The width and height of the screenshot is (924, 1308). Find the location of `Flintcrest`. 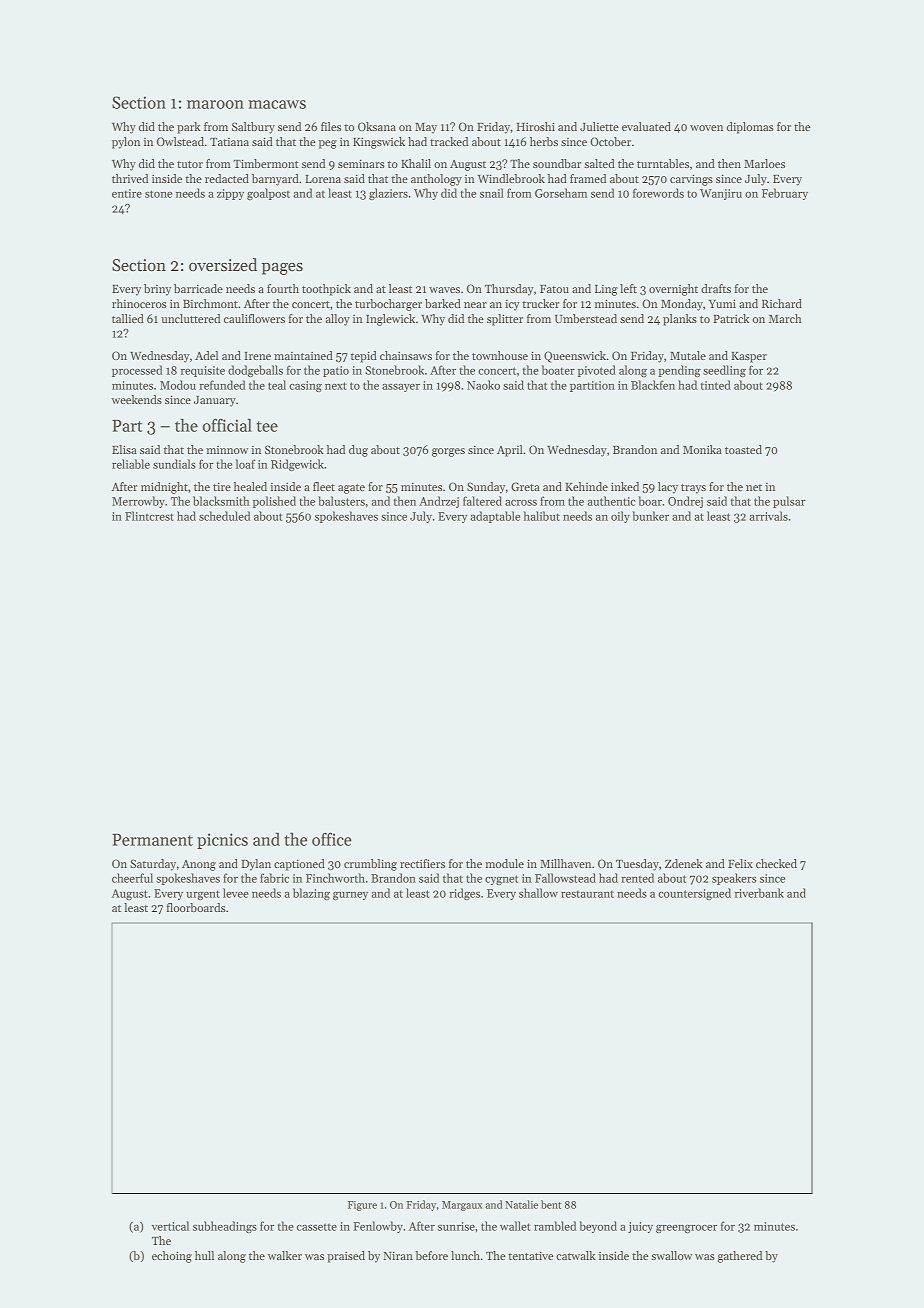

Flintcrest is located at coordinates (149, 516).
